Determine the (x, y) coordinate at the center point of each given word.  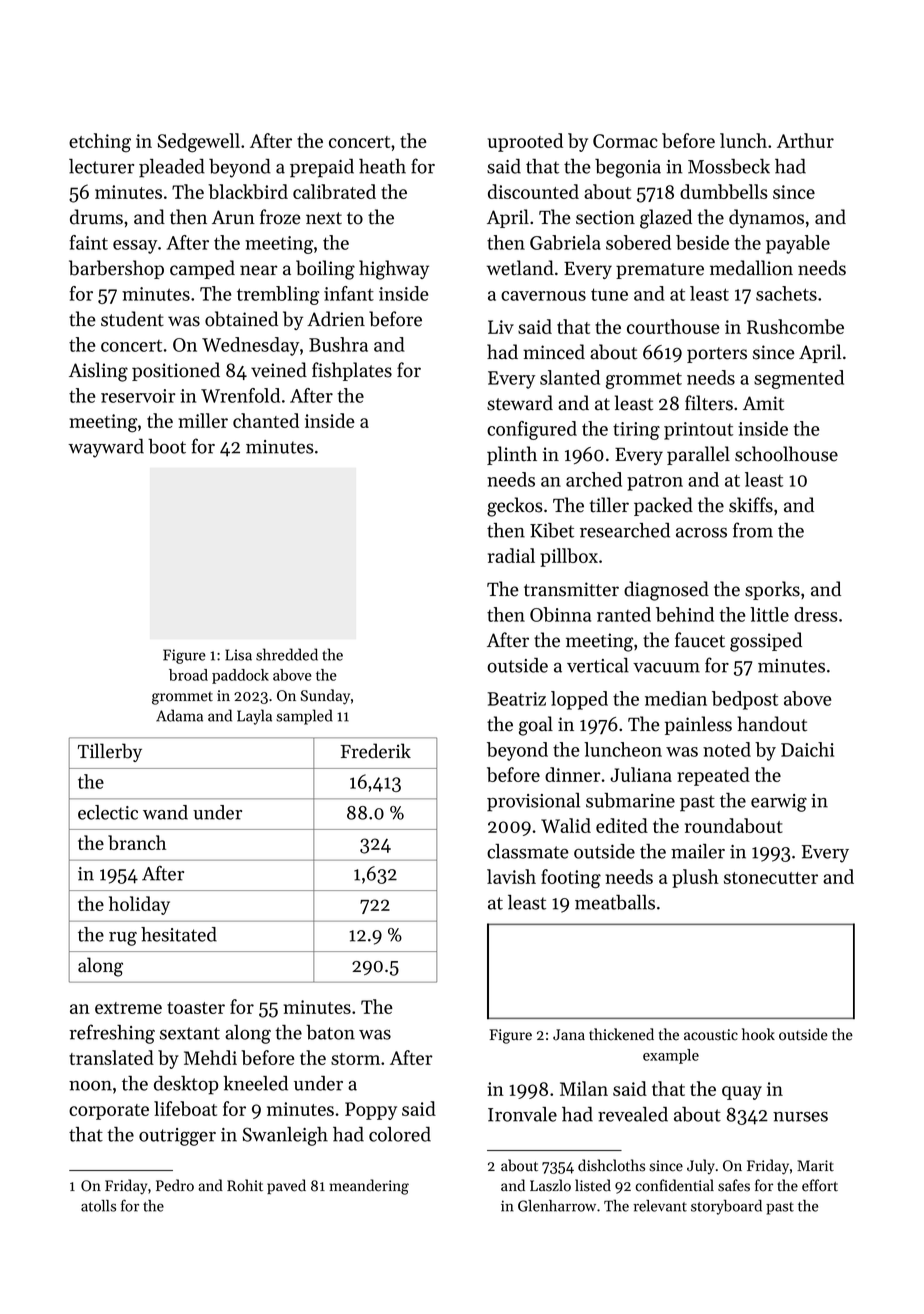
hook (758, 1034)
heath (382, 166)
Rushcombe (795, 326)
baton (330, 1032)
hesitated (179, 934)
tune (609, 294)
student (132, 319)
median (676, 698)
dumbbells (724, 191)
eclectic (108, 812)
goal (536, 726)
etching (100, 143)
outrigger (177, 1137)
